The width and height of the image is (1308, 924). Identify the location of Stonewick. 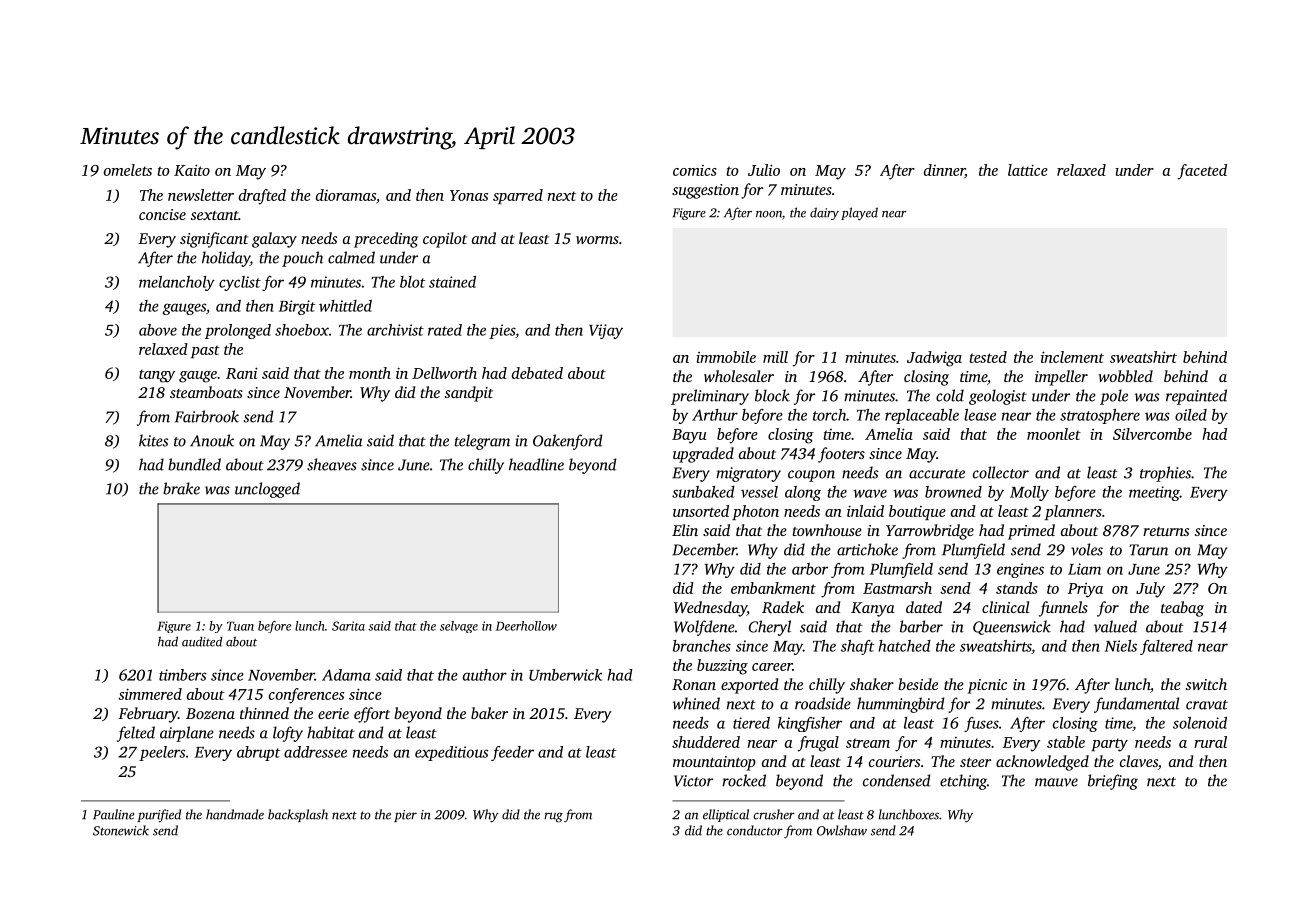
(121, 830).
